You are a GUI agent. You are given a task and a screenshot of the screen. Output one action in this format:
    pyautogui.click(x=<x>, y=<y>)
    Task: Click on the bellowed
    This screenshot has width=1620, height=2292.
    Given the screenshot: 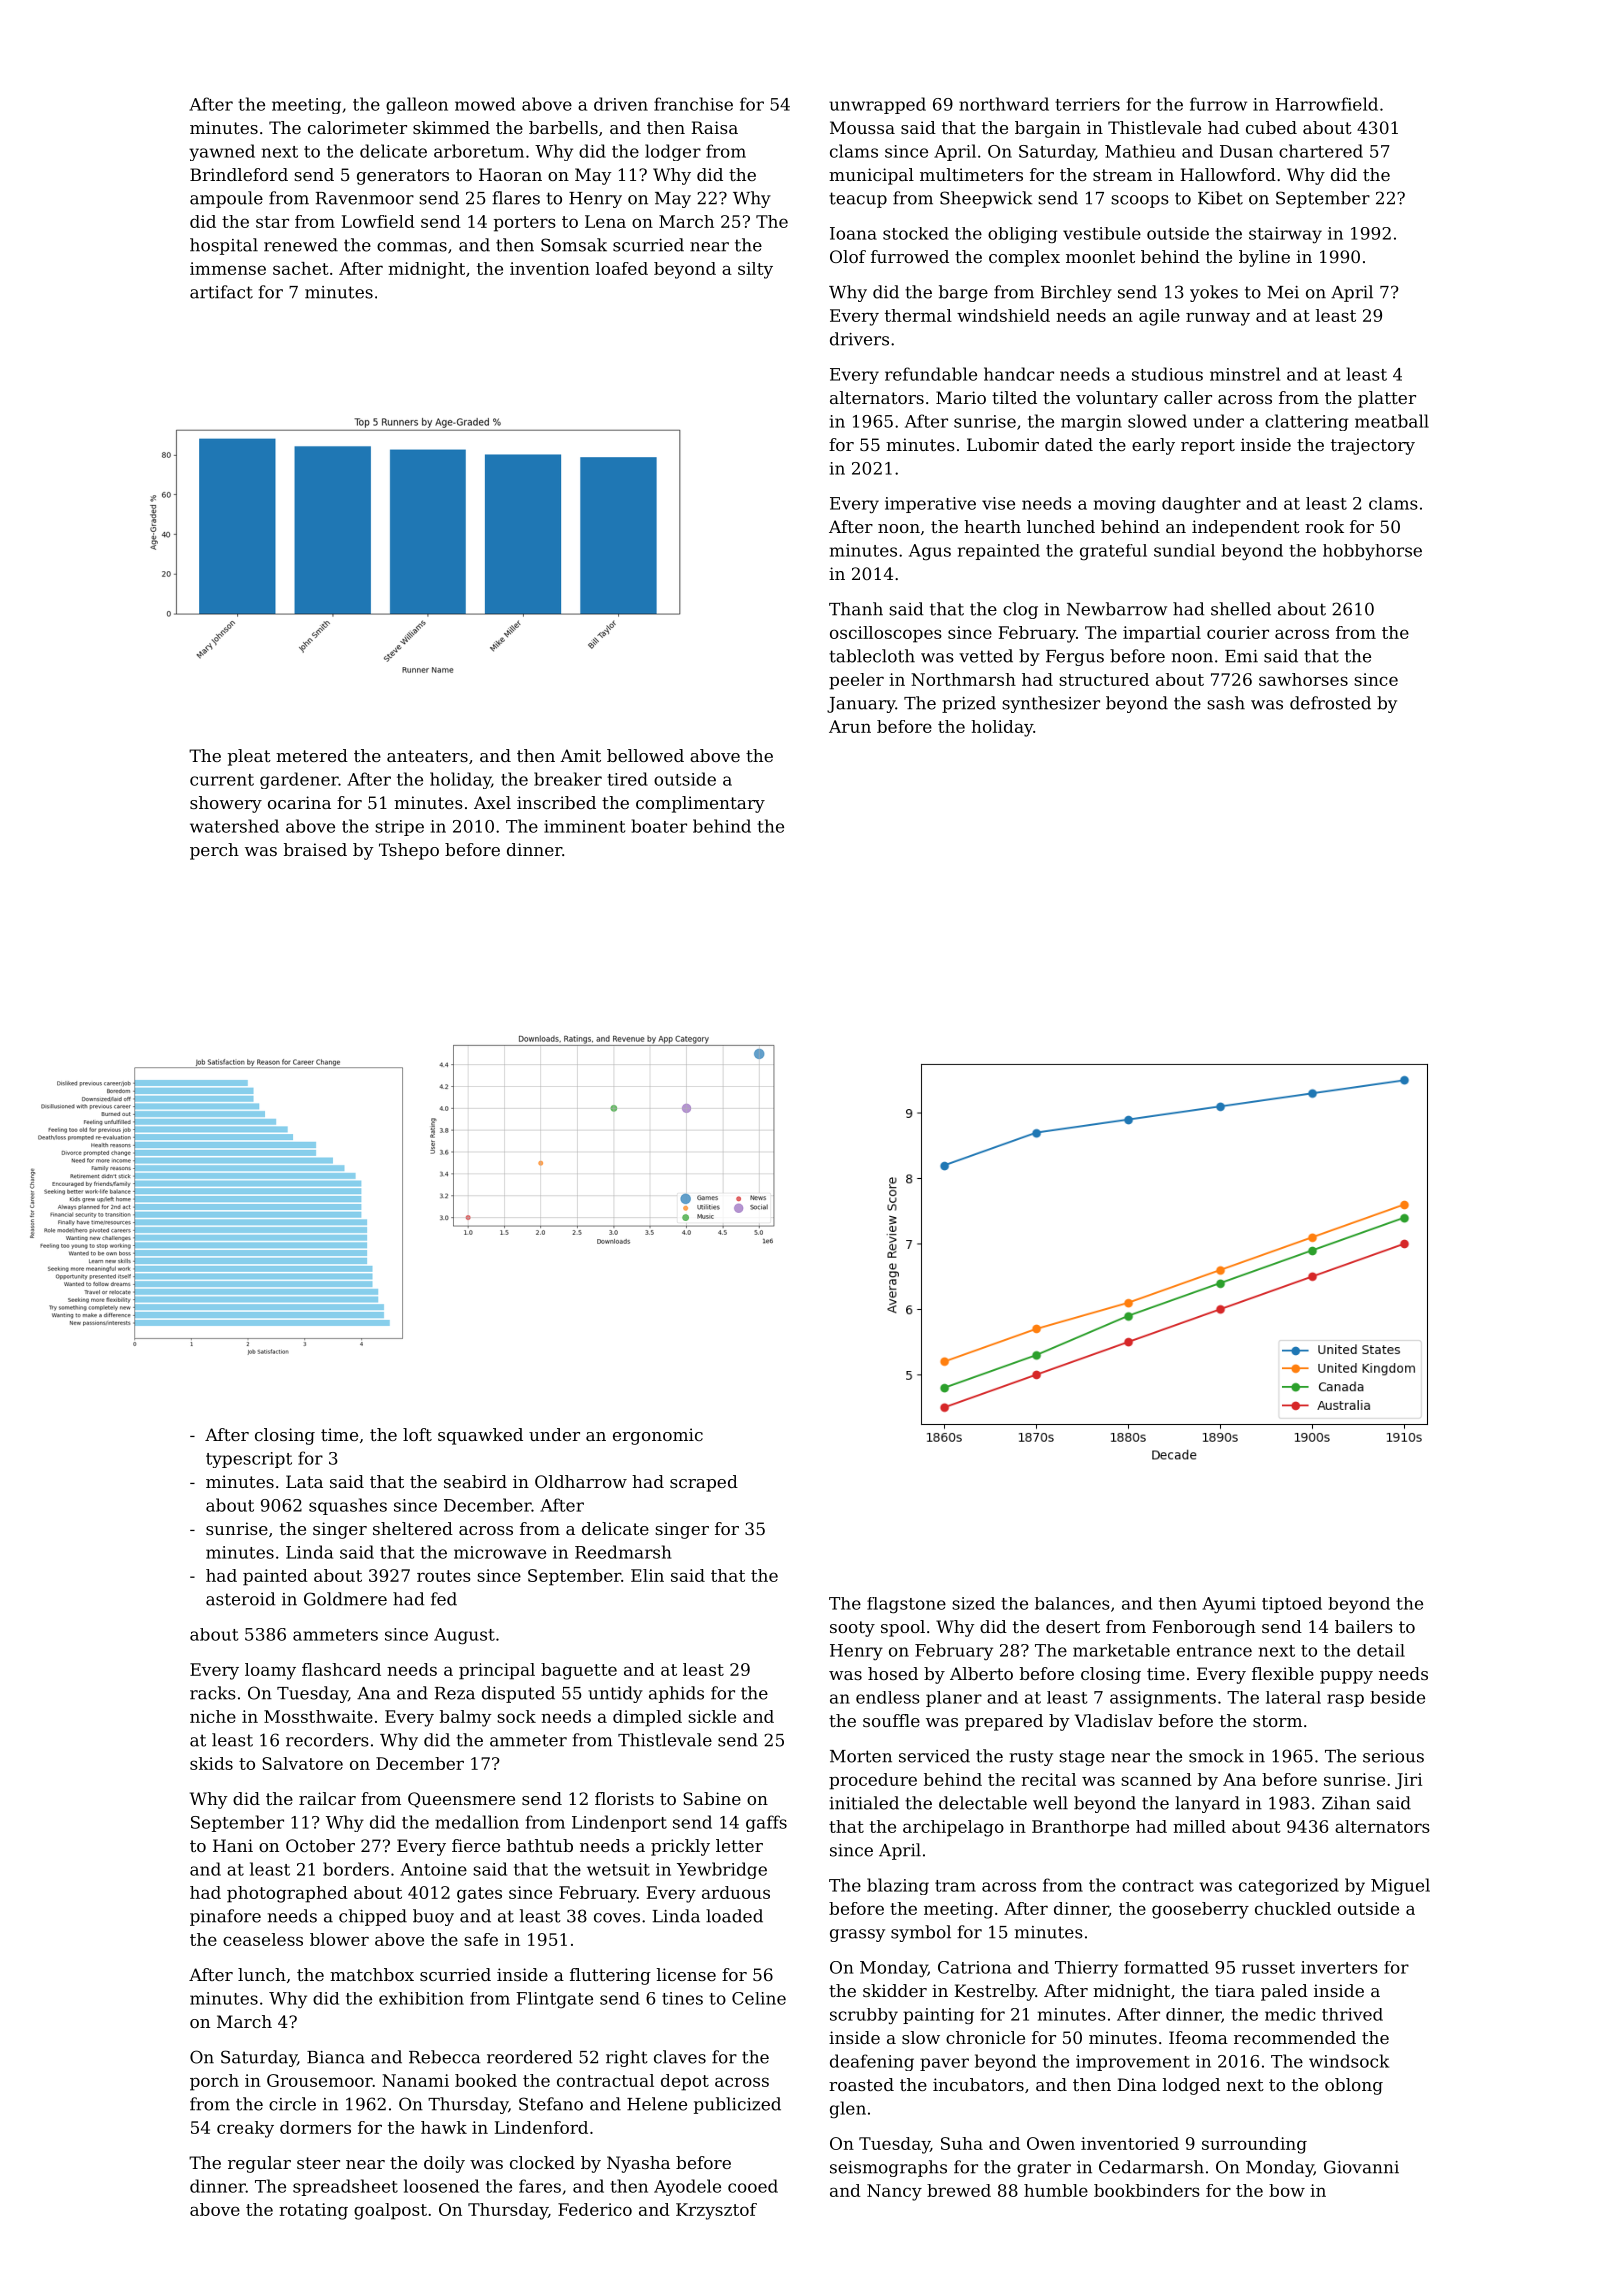 What is the action you would take?
    pyautogui.click(x=645, y=755)
